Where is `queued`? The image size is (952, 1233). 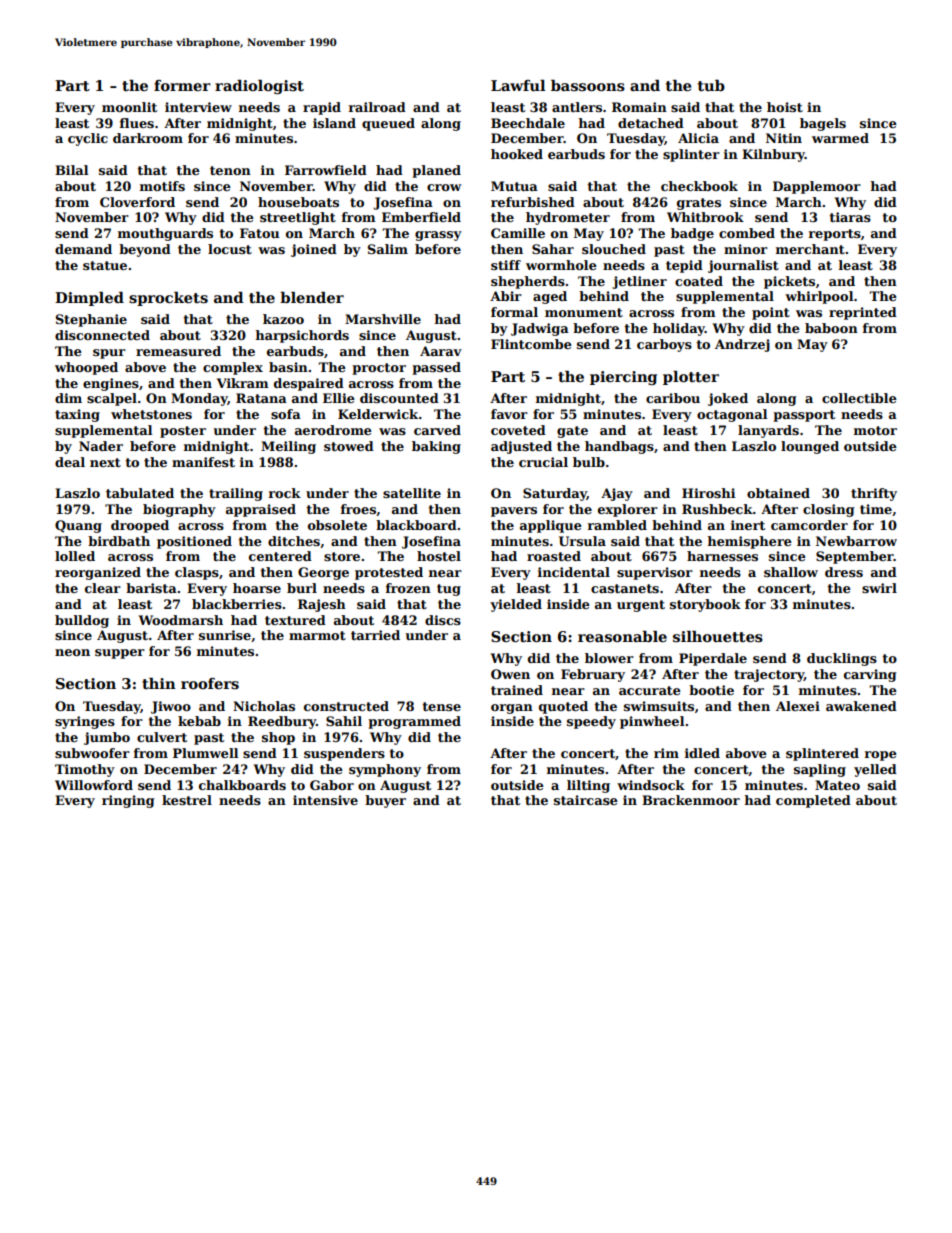 queued is located at coordinates (388, 124).
